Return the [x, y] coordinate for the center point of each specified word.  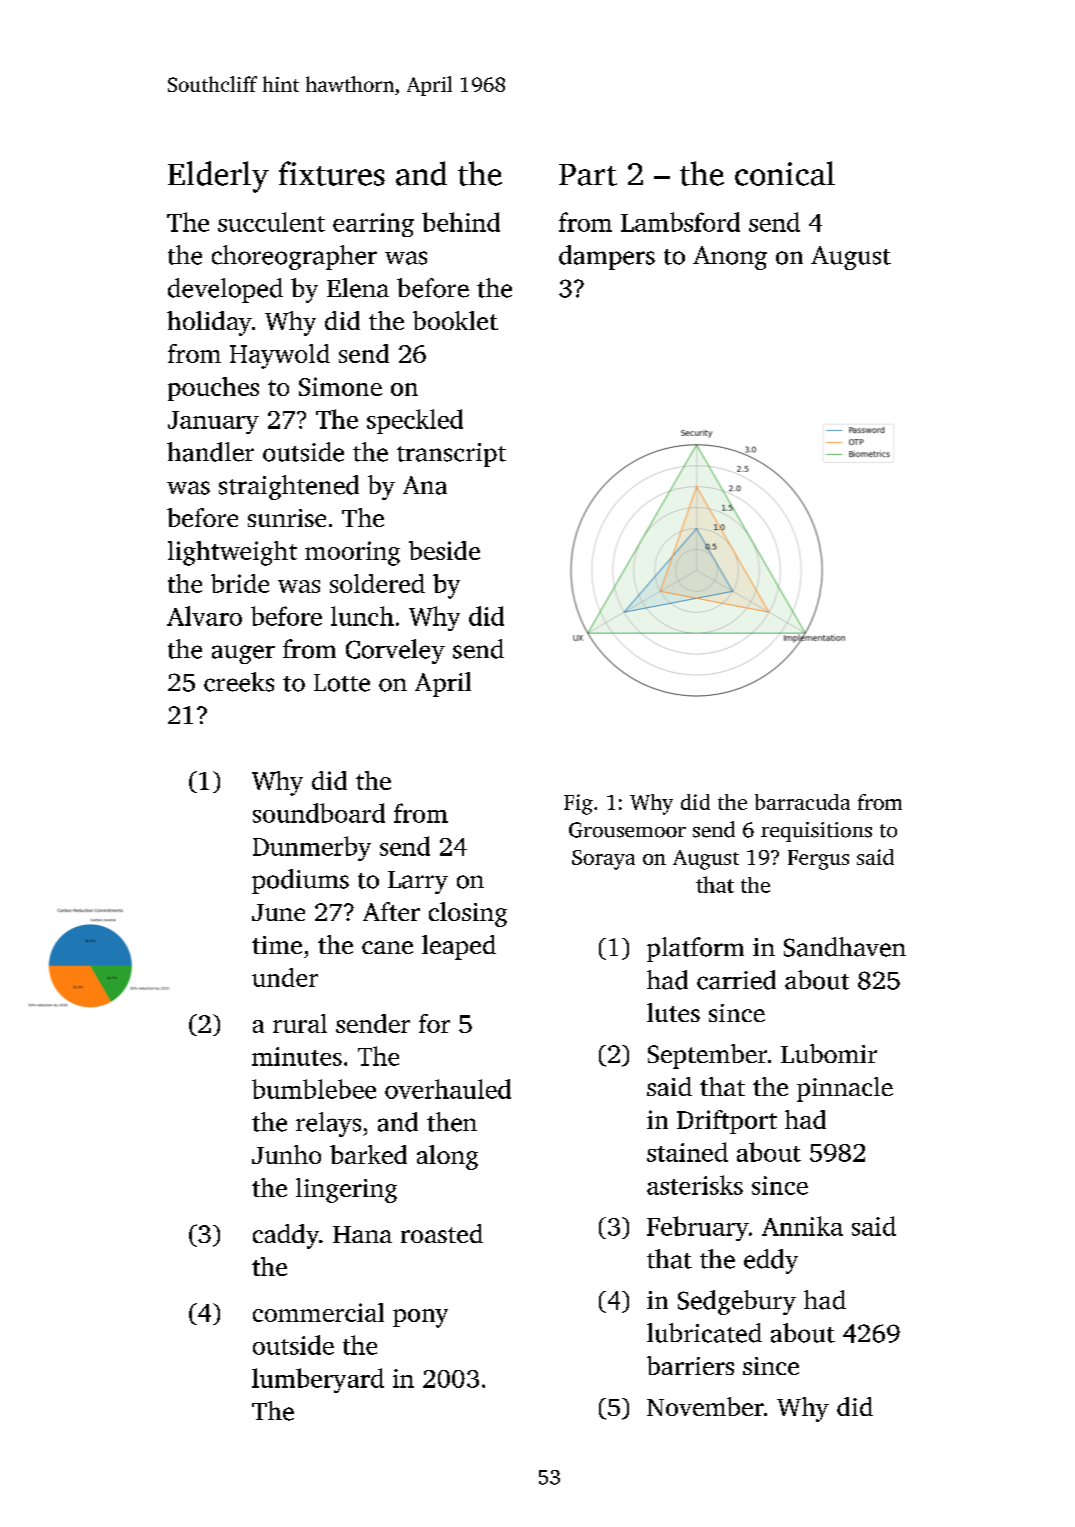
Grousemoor [627, 830]
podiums [300, 881]
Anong [730, 258]
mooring [352, 553]
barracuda [802, 802]
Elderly [218, 177]
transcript [451, 455]
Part [588, 175]
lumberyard [318, 1380]
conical [785, 173]
